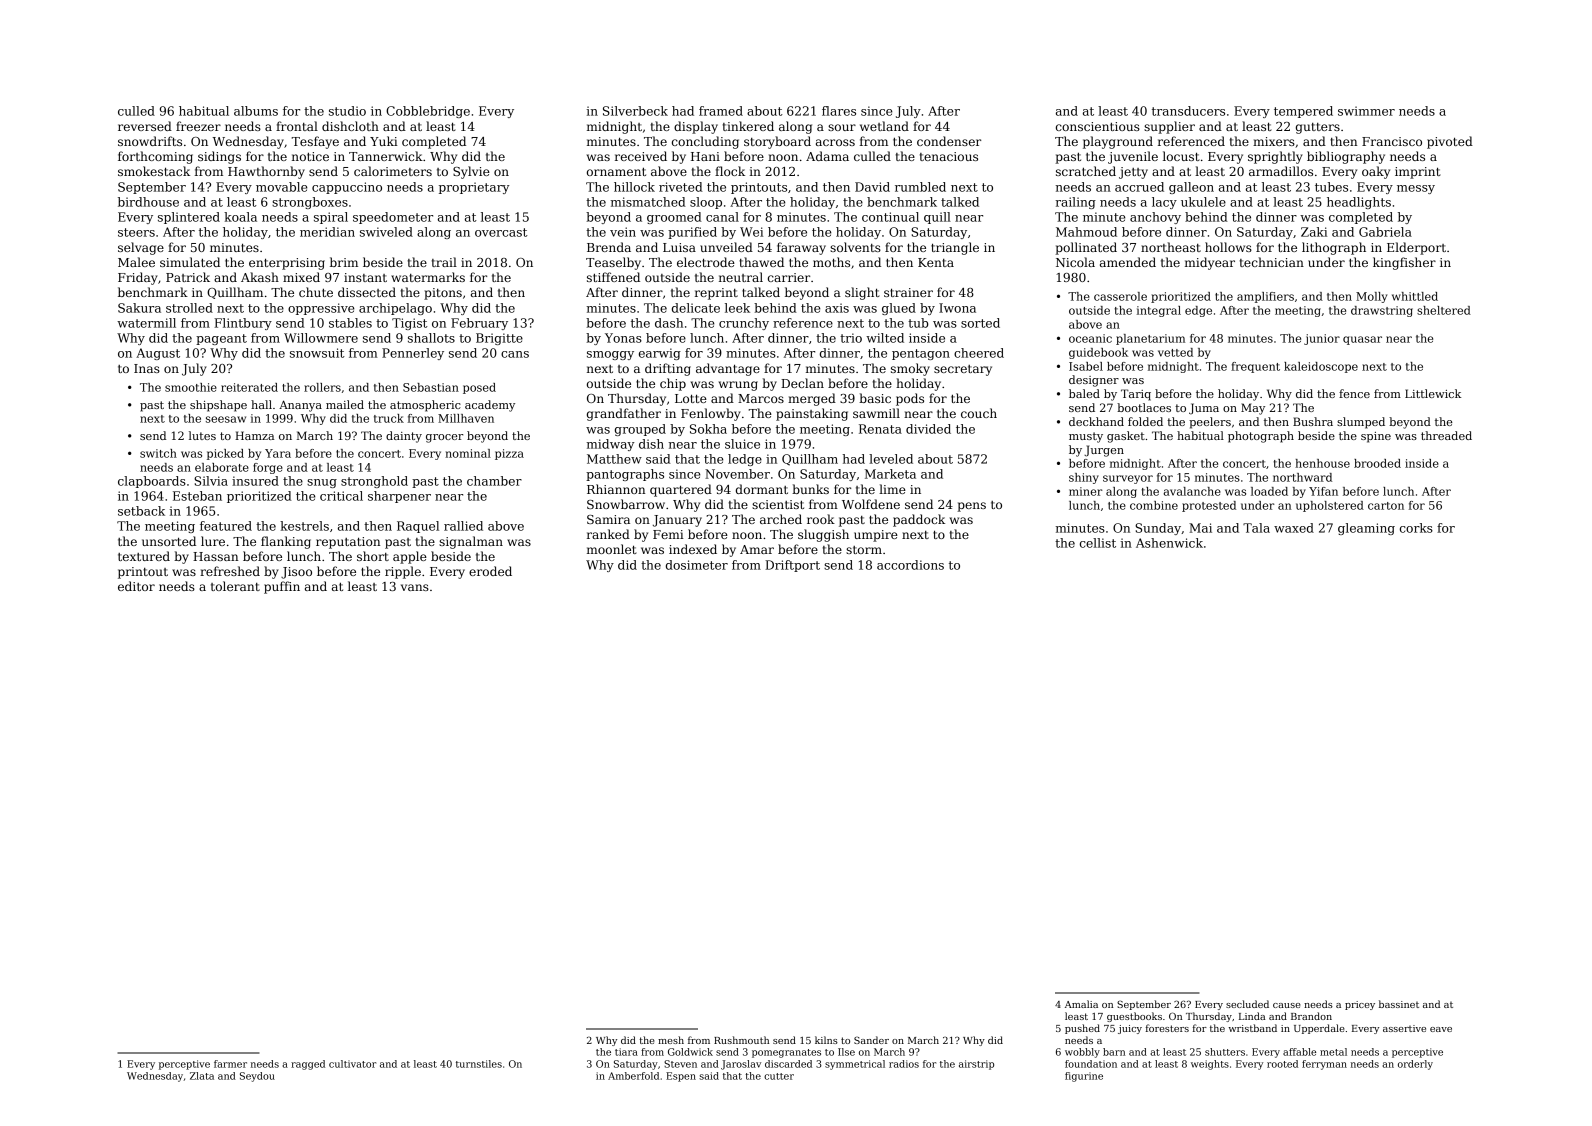 The height and width of the screenshot is (1126, 1592). What do you see at coordinates (308, 1065) in the screenshot?
I see `ragged` at bounding box center [308, 1065].
